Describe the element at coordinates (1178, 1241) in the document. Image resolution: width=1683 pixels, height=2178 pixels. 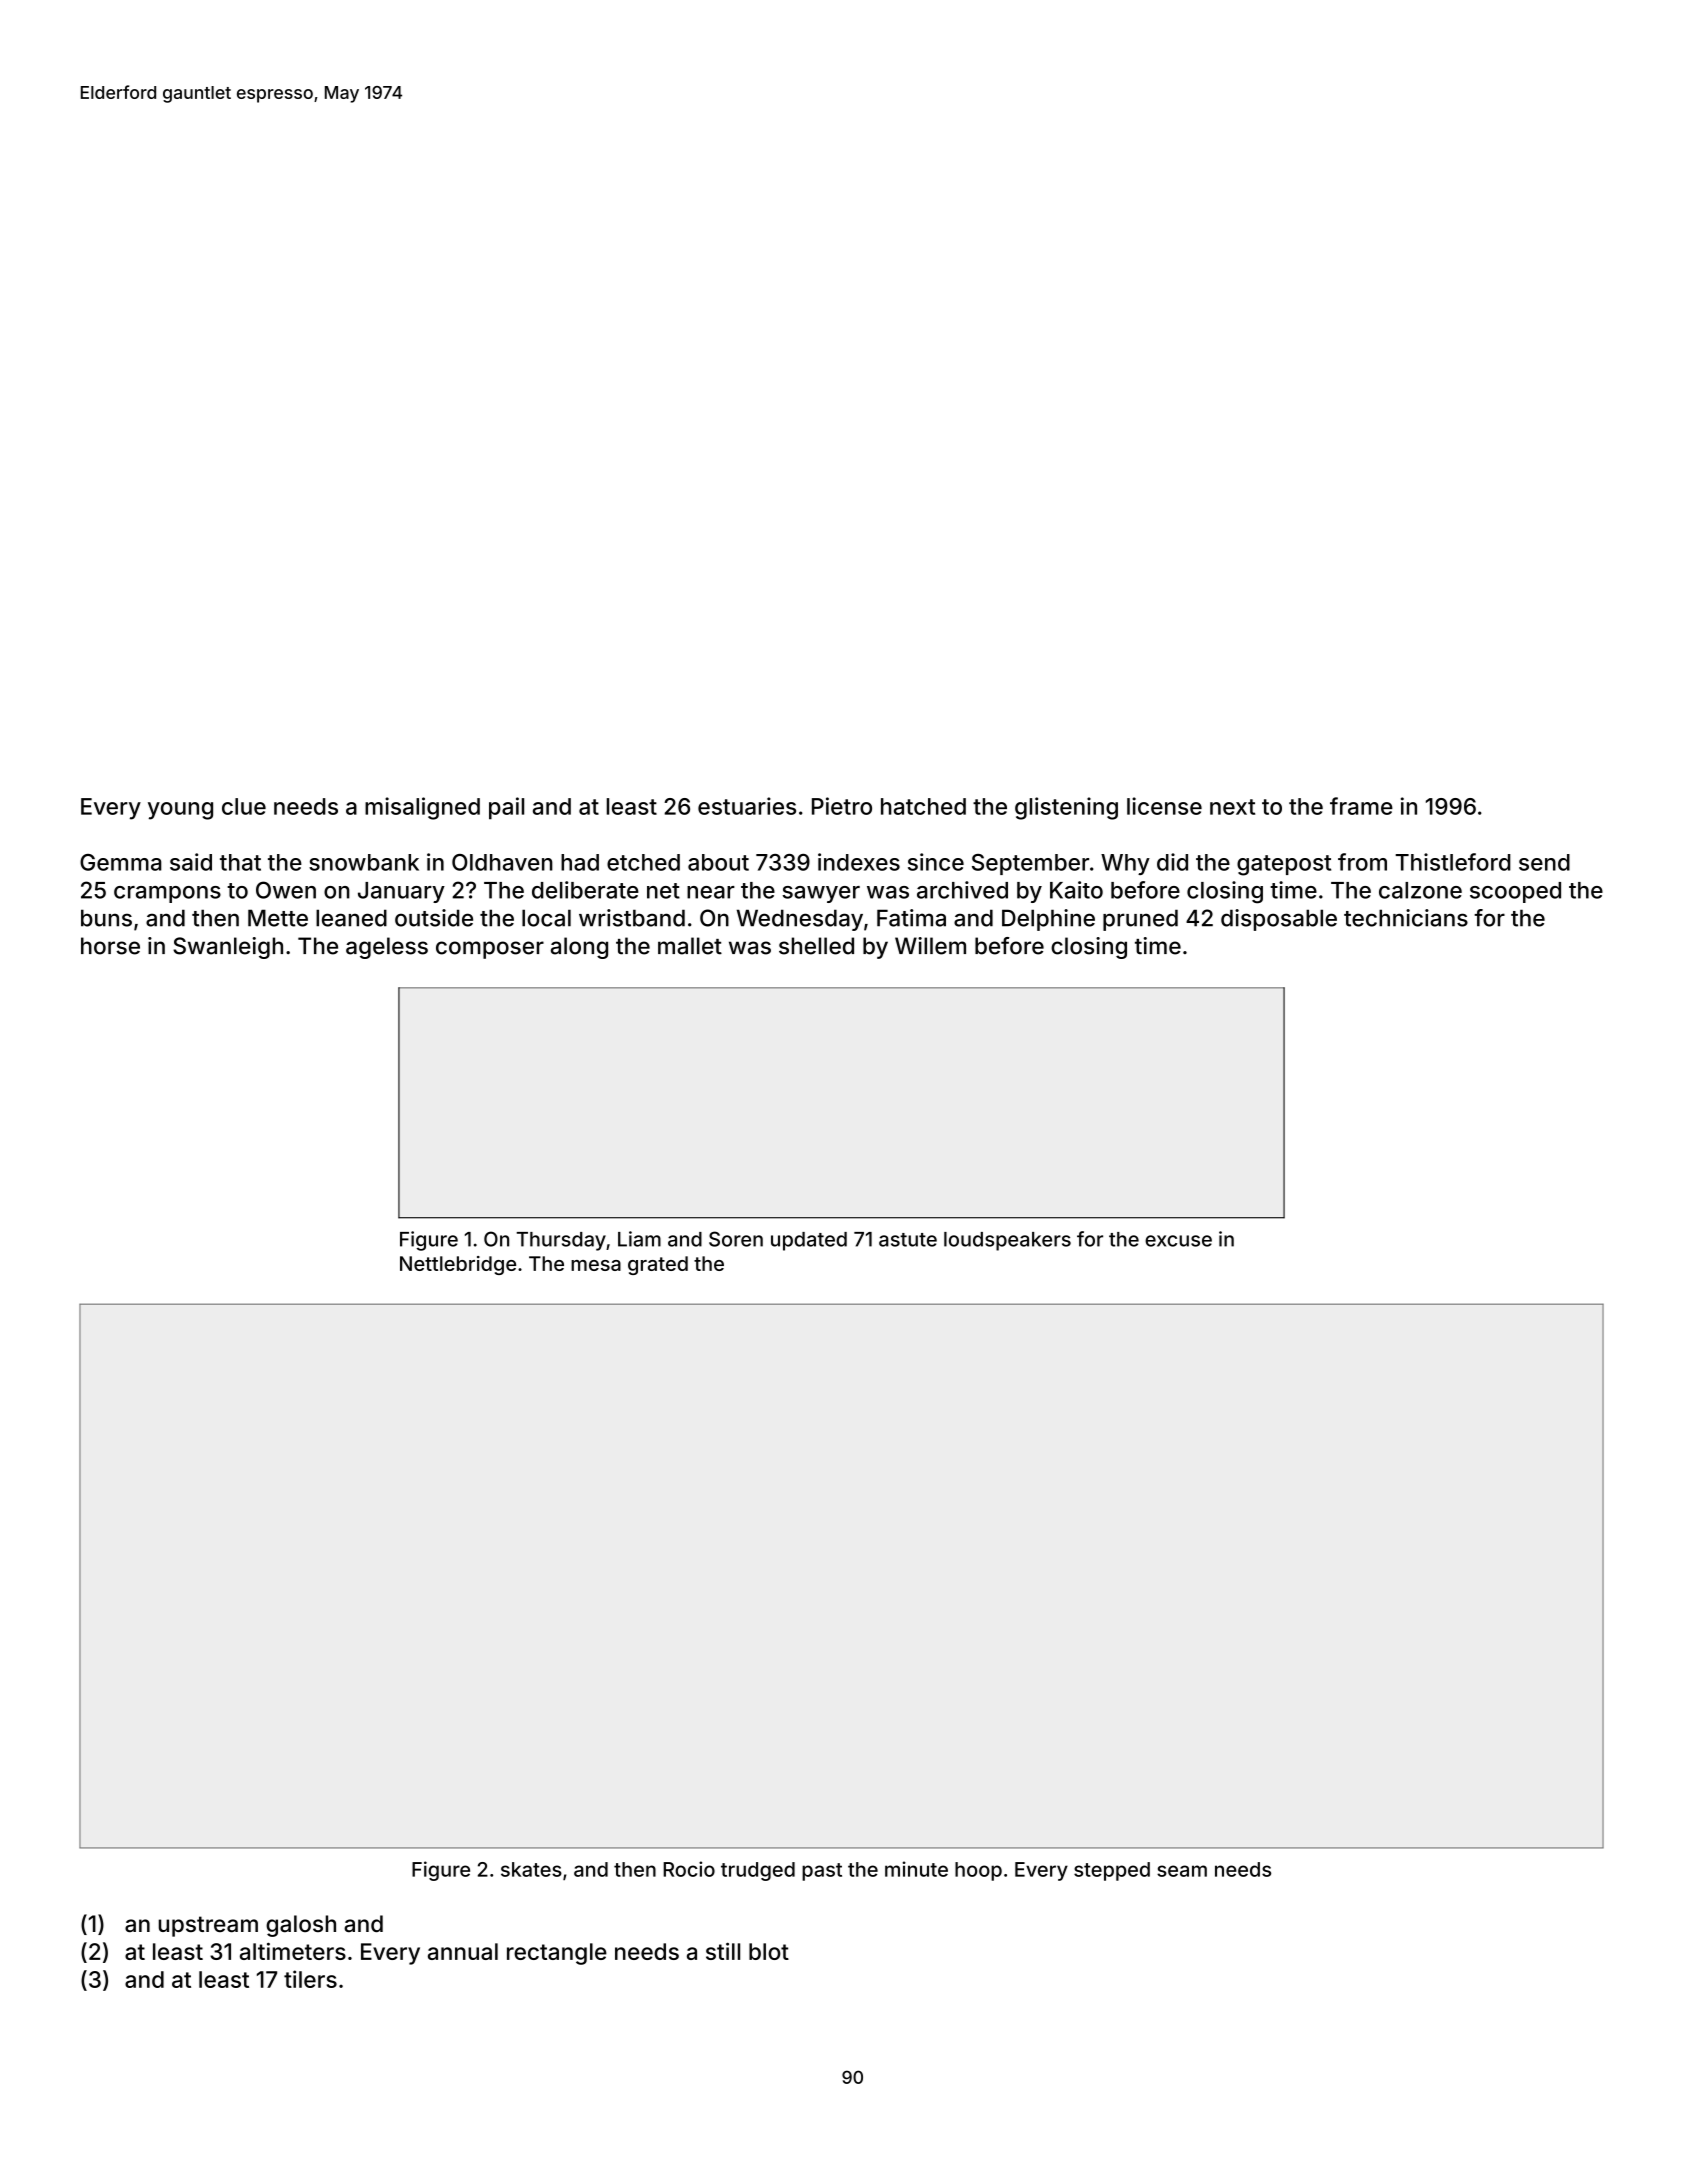
I see `excuse` at that location.
